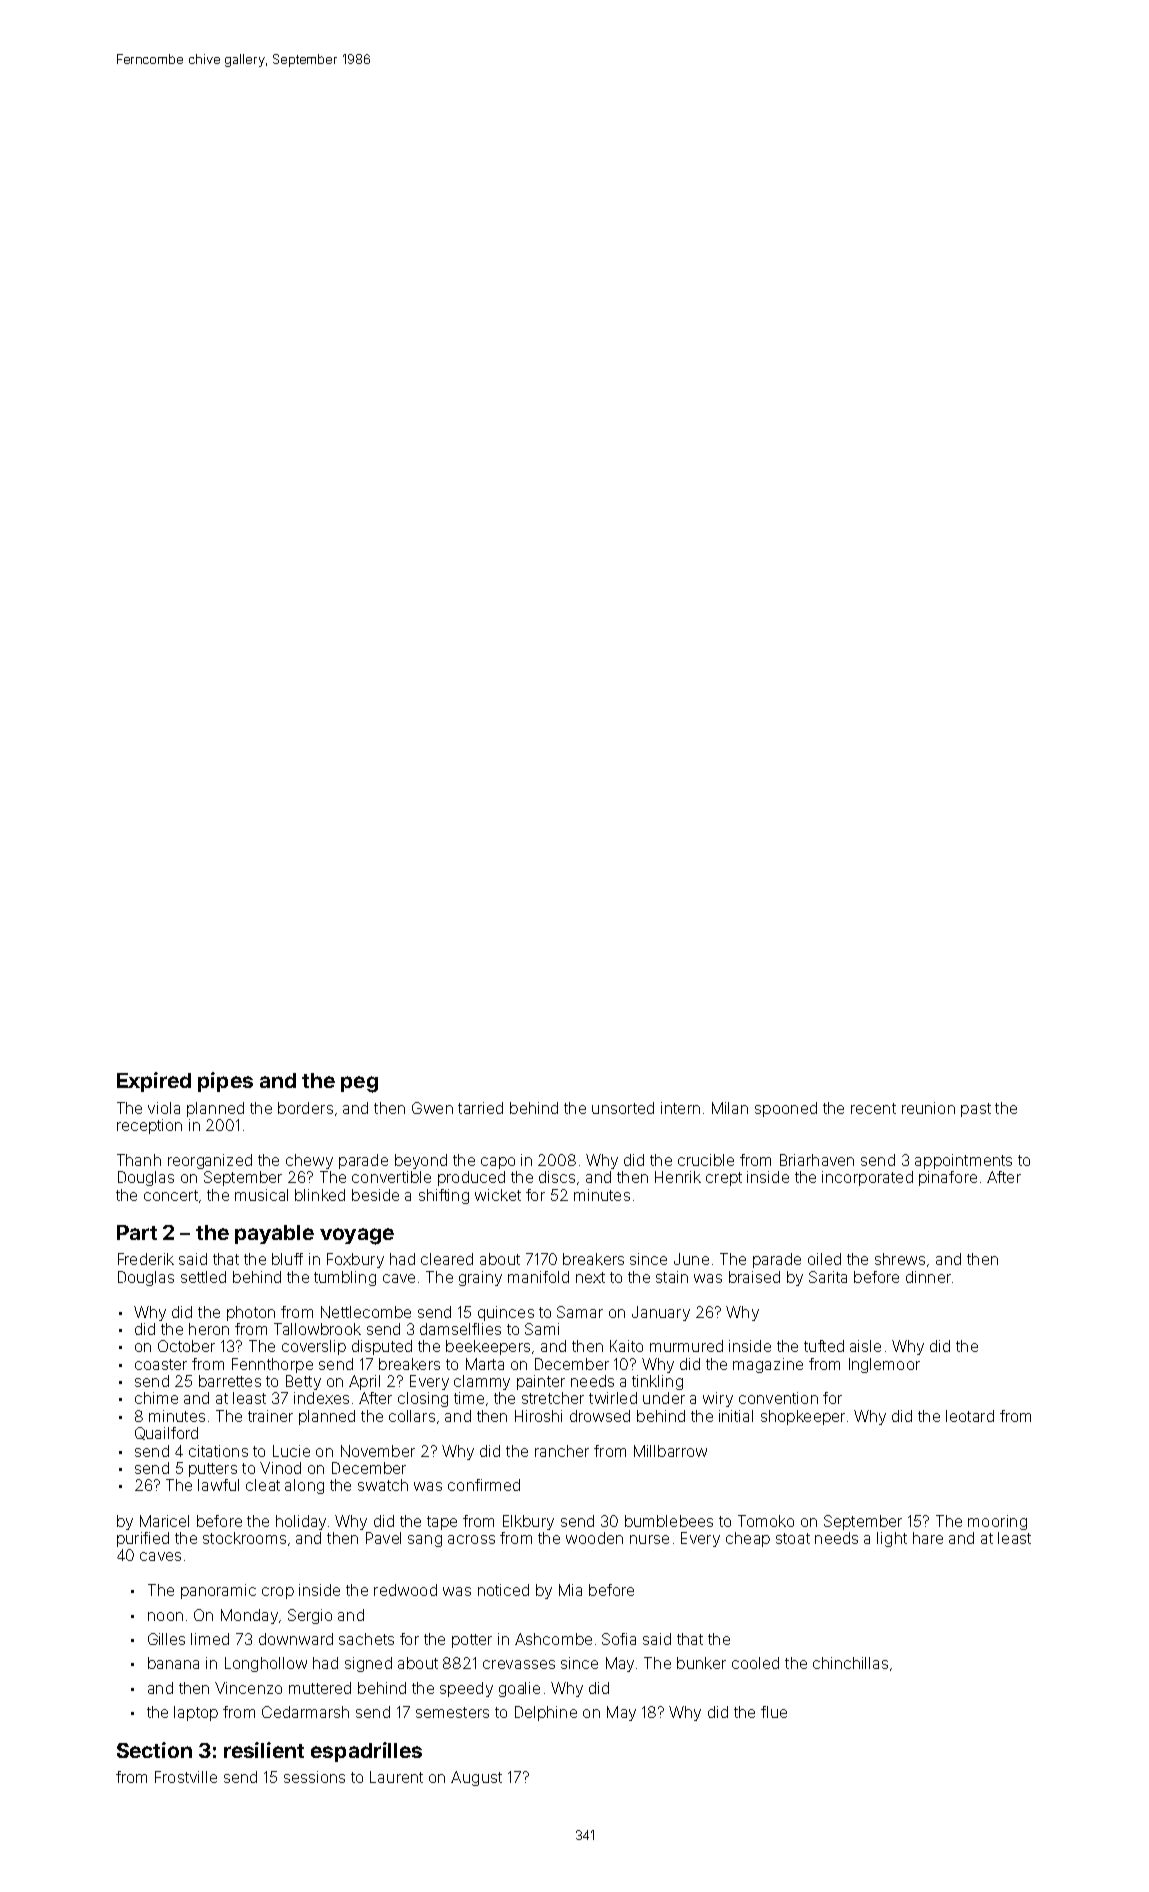 This page has height=1892, width=1149. I want to click on Section, so click(154, 1750).
